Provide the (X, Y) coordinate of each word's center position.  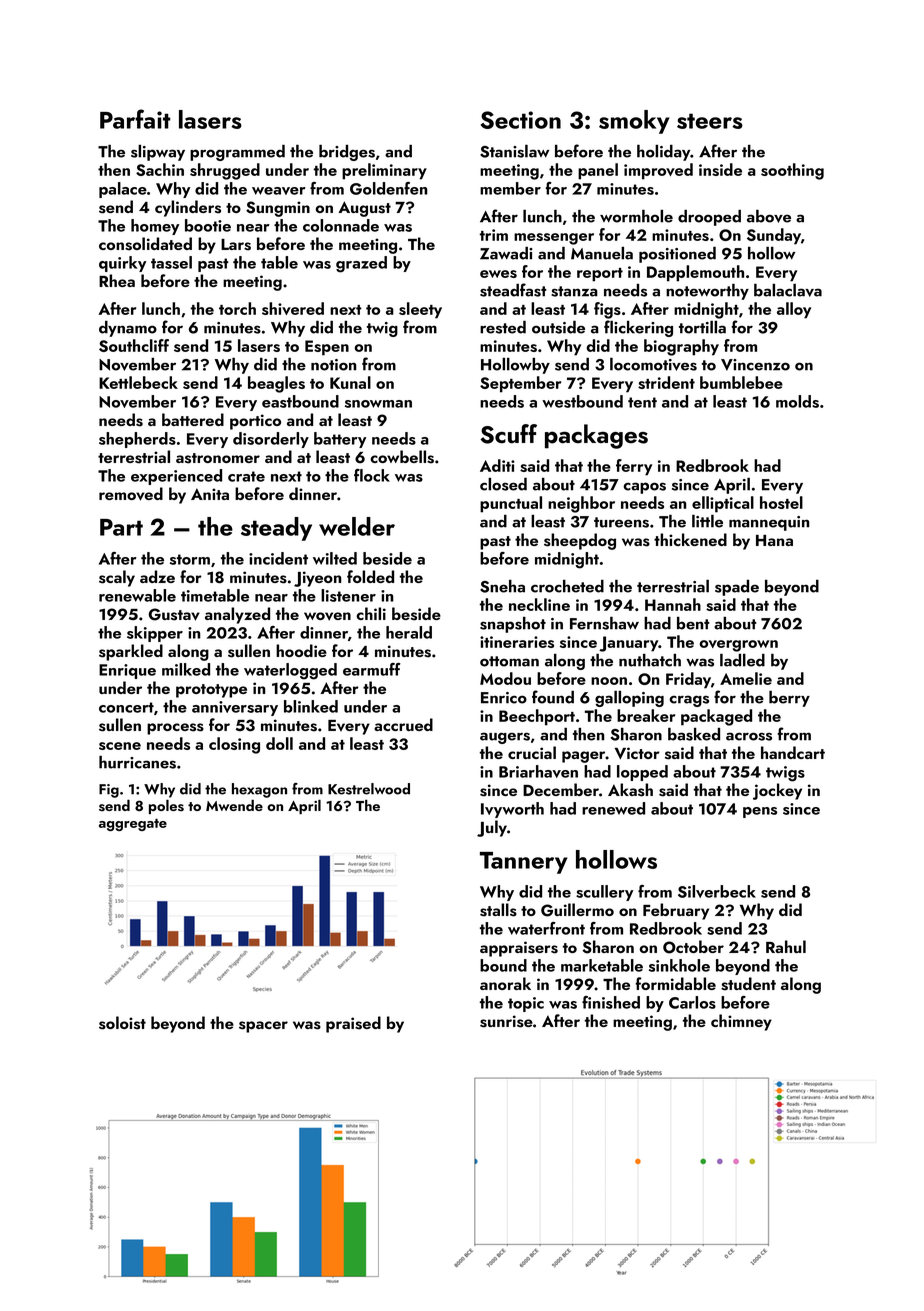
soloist (122, 1023)
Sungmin (278, 209)
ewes (498, 274)
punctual (511, 504)
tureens (621, 522)
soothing (792, 171)
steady (276, 529)
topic (526, 1004)
